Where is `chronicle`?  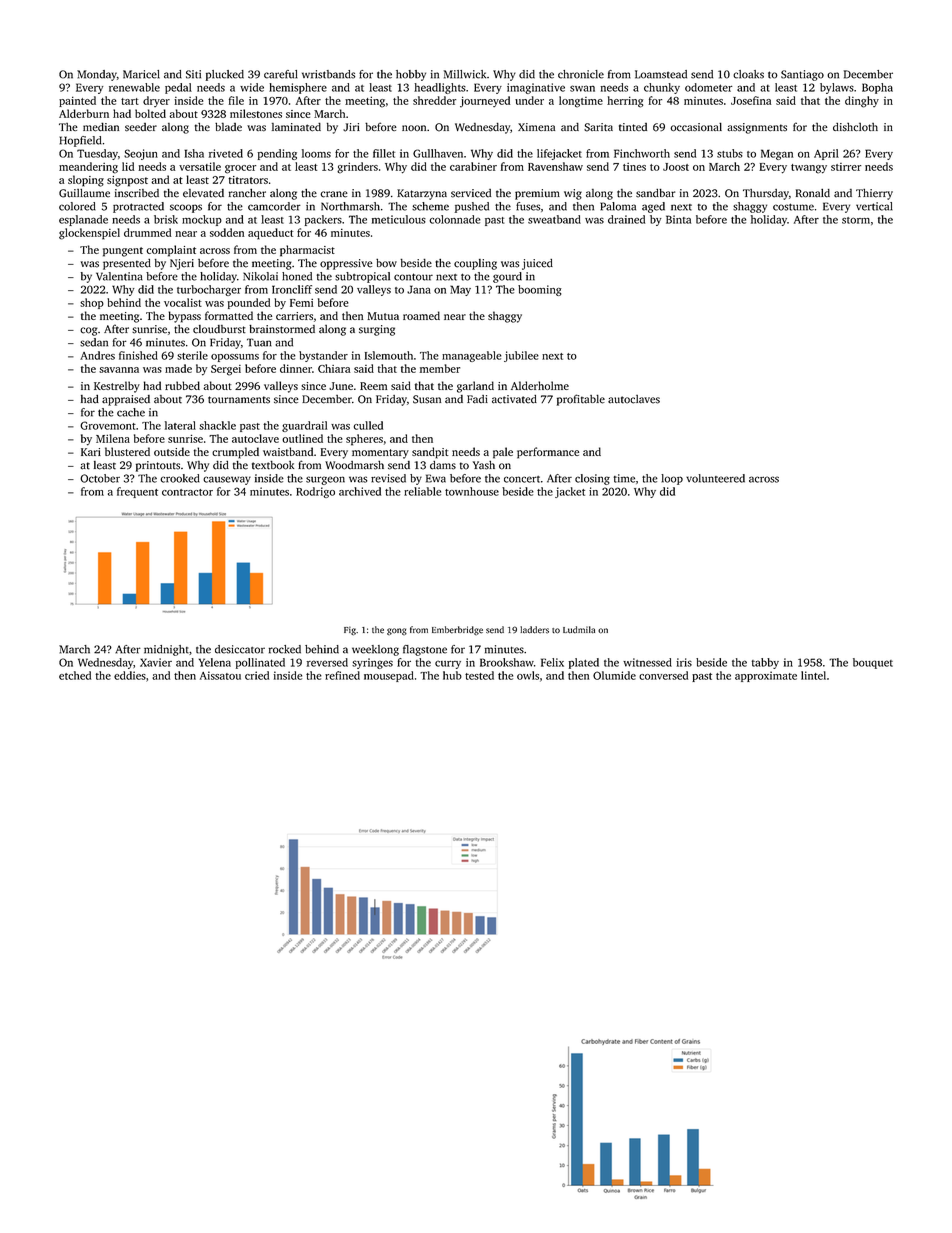
chronicle is located at coordinates (581, 74).
